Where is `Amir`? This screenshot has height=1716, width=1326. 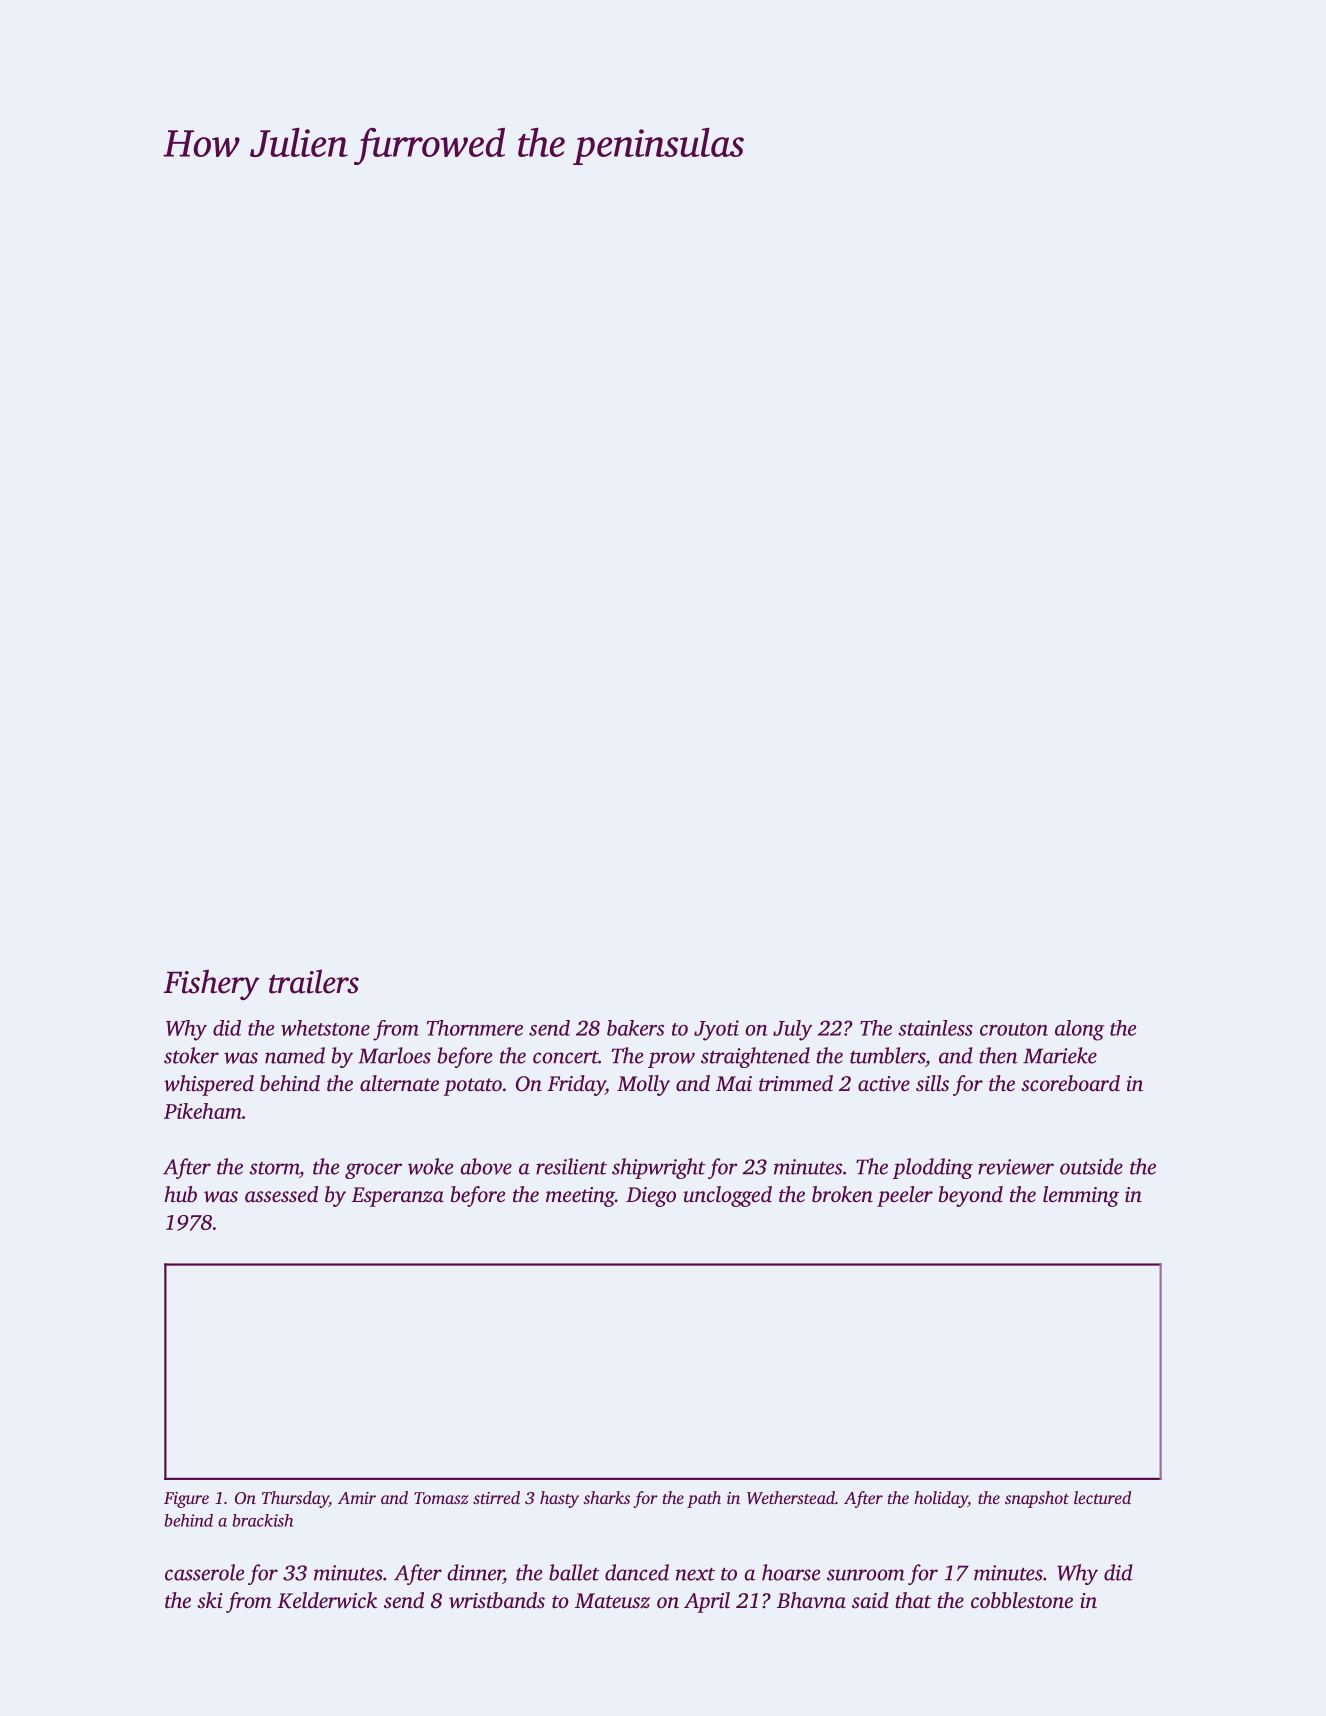 Amir is located at coordinates (357, 1498).
